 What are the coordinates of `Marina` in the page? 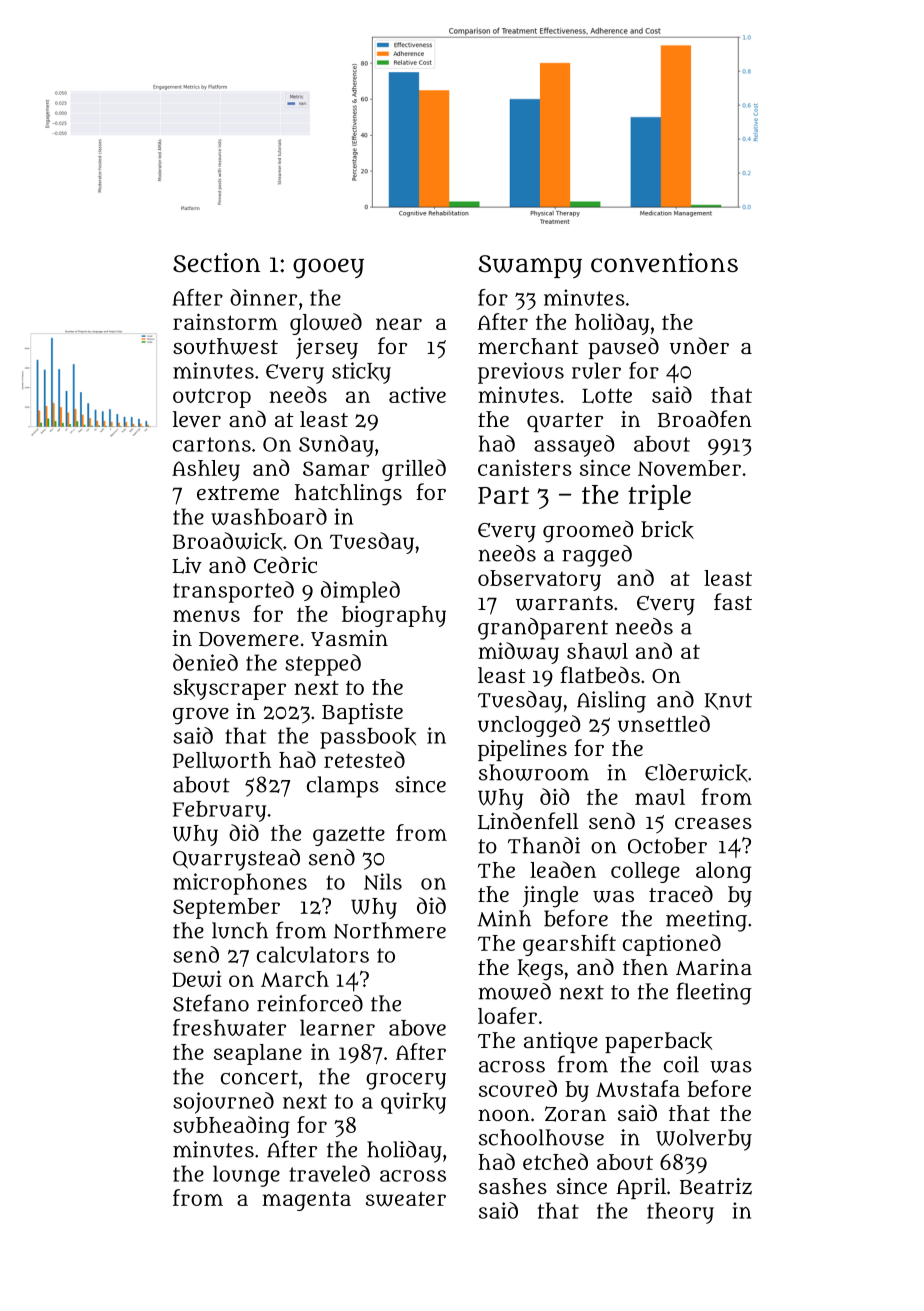 It's located at (714, 967).
